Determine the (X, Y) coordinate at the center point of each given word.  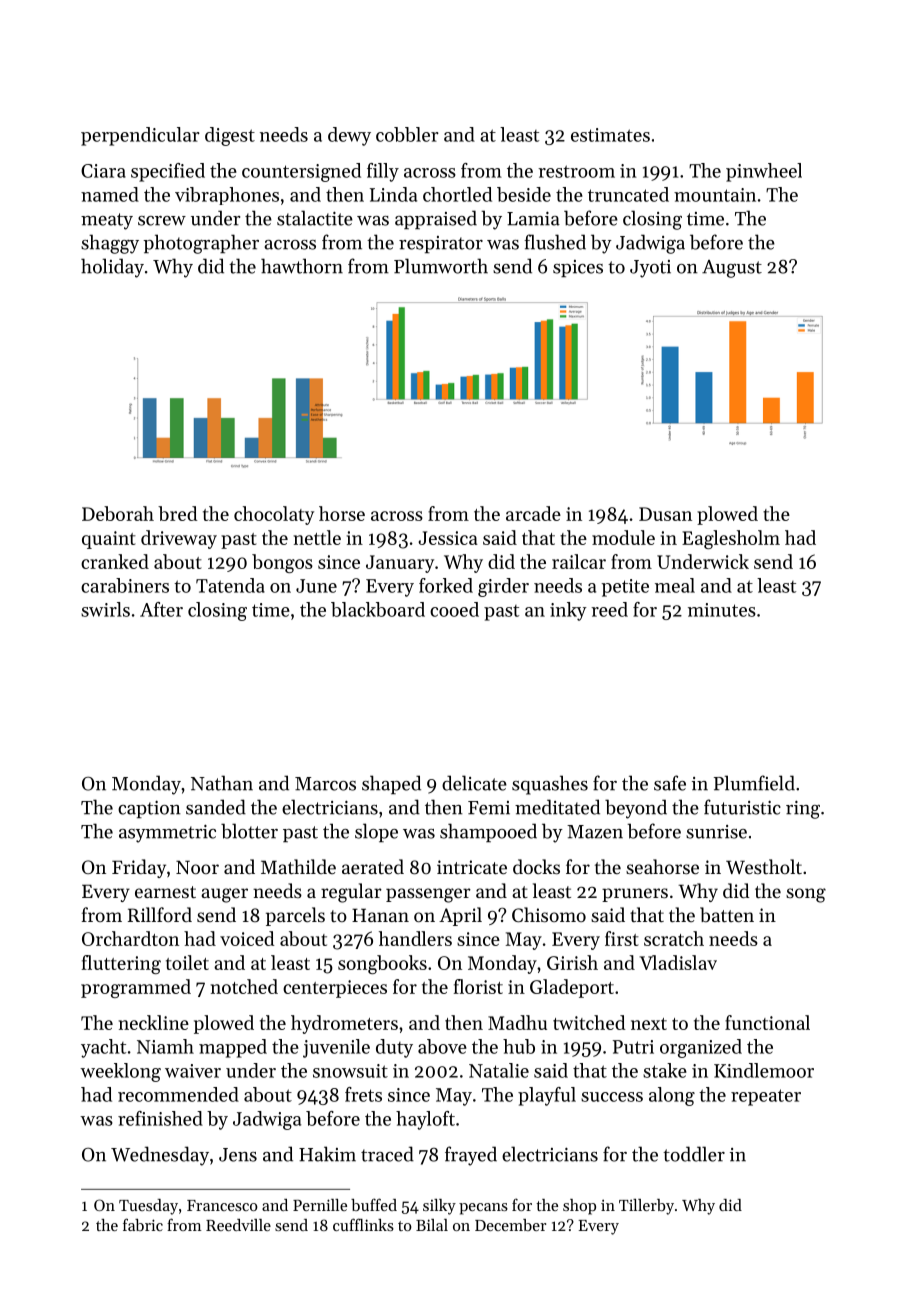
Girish (572, 962)
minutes (722, 610)
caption (149, 809)
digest (230, 136)
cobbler (407, 134)
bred (178, 513)
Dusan (665, 514)
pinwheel (764, 172)
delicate (474, 783)
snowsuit (350, 1071)
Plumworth (441, 266)
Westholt (764, 866)
